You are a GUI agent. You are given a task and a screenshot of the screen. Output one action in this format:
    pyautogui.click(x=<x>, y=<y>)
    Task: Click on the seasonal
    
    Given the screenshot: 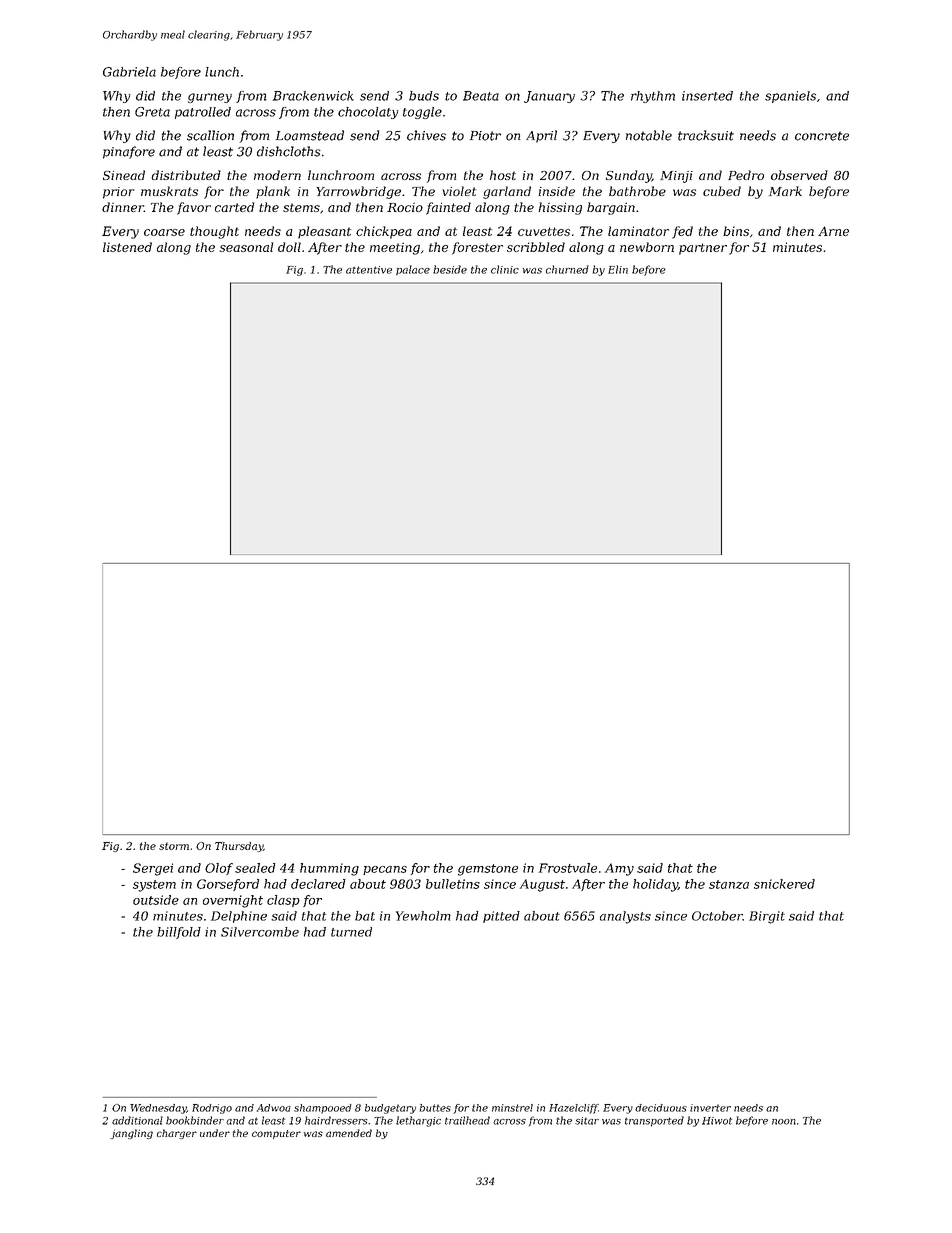 What is the action you would take?
    pyautogui.click(x=246, y=247)
